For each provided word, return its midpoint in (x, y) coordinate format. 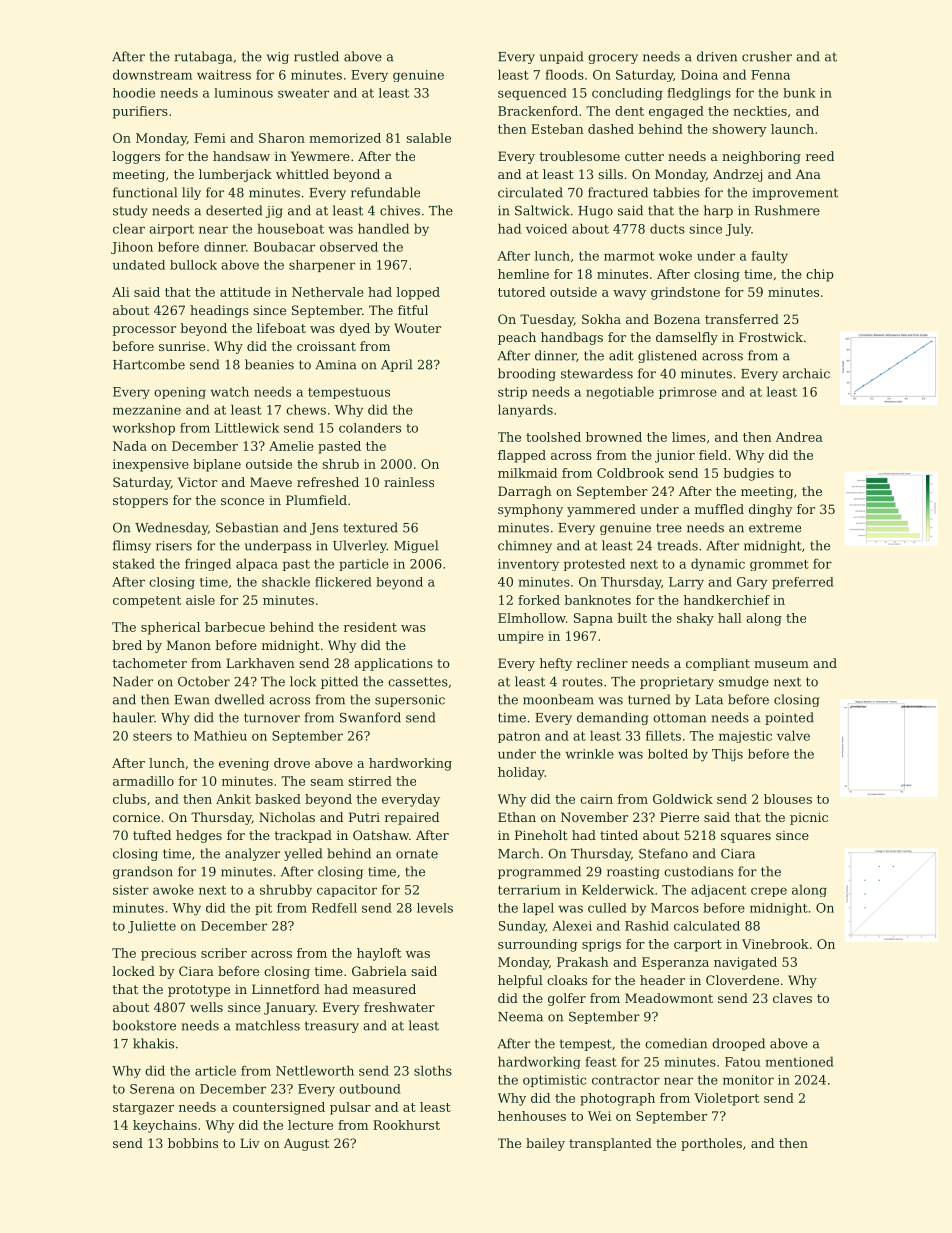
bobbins (193, 1143)
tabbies (676, 192)
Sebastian (247, 527)
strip (512, 393)
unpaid (561, 57)
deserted (234, 210)
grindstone (685, 293)
